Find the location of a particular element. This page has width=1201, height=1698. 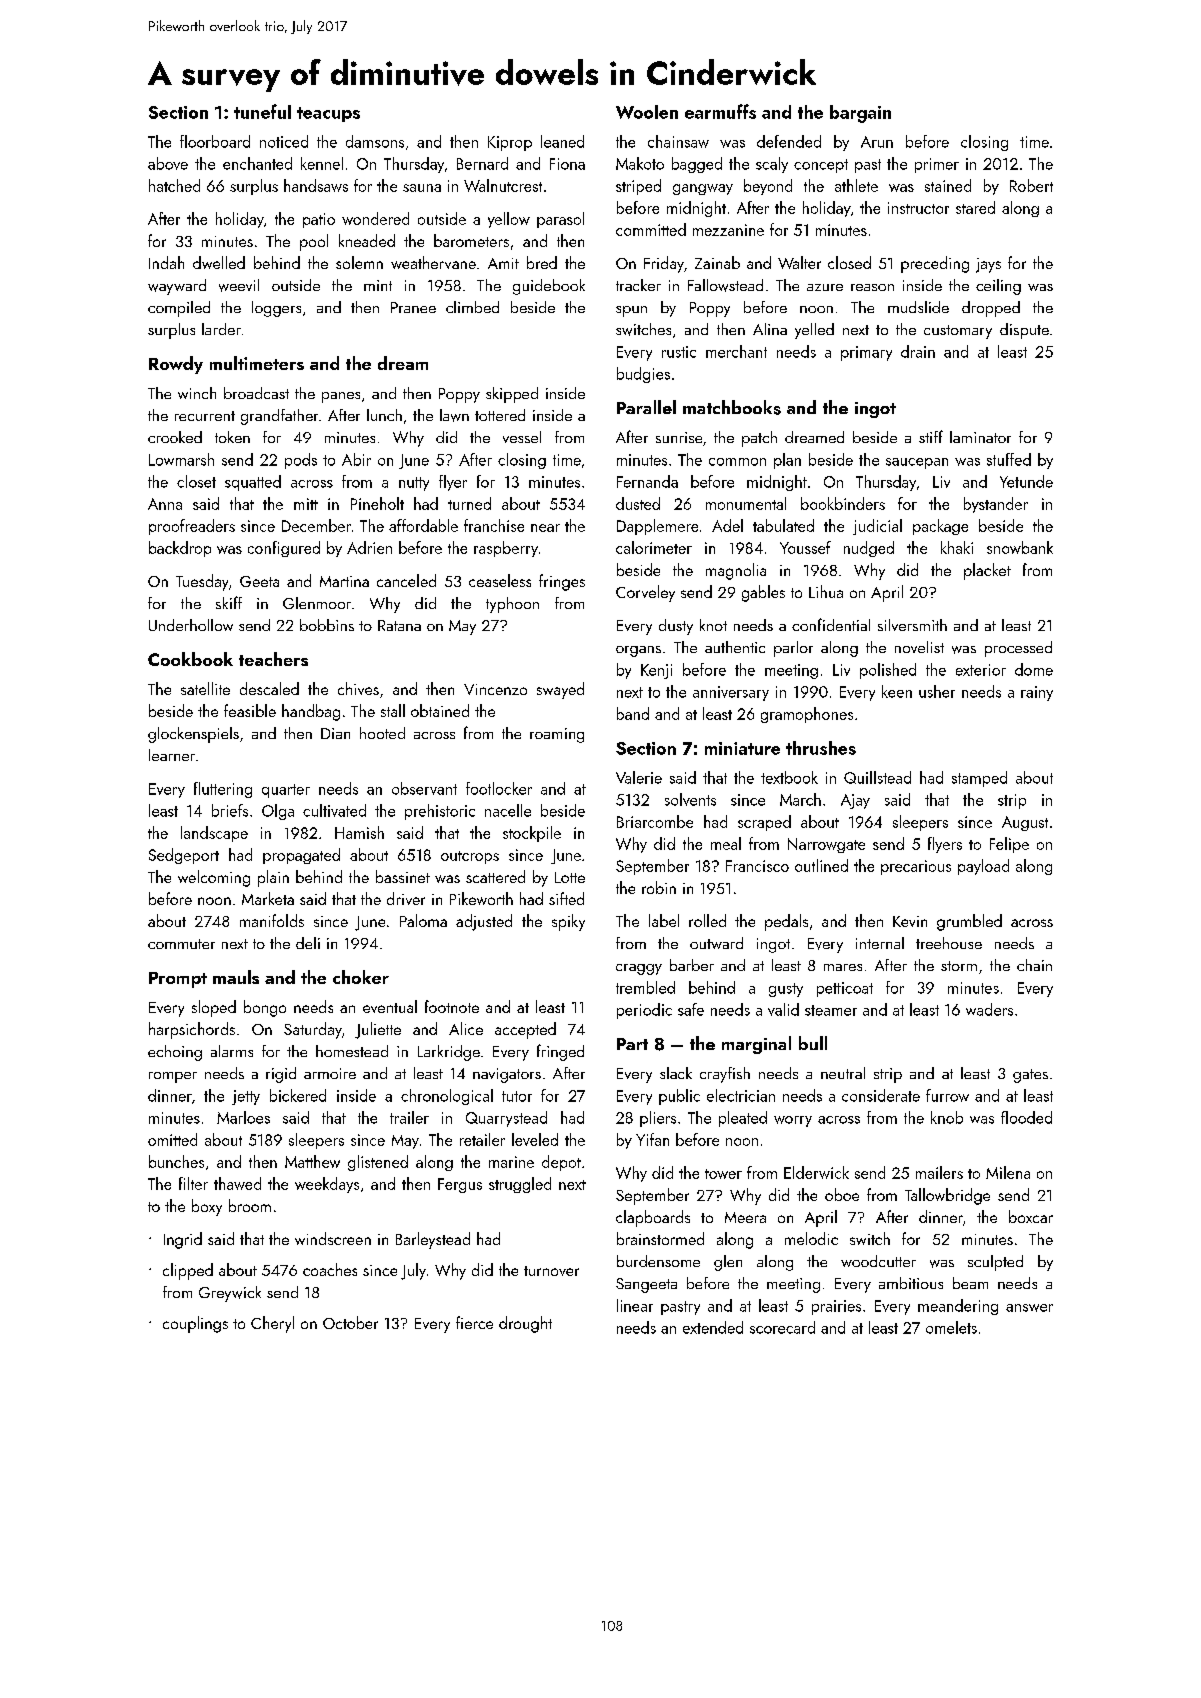

bargain is located at coordinates (860, 114).
